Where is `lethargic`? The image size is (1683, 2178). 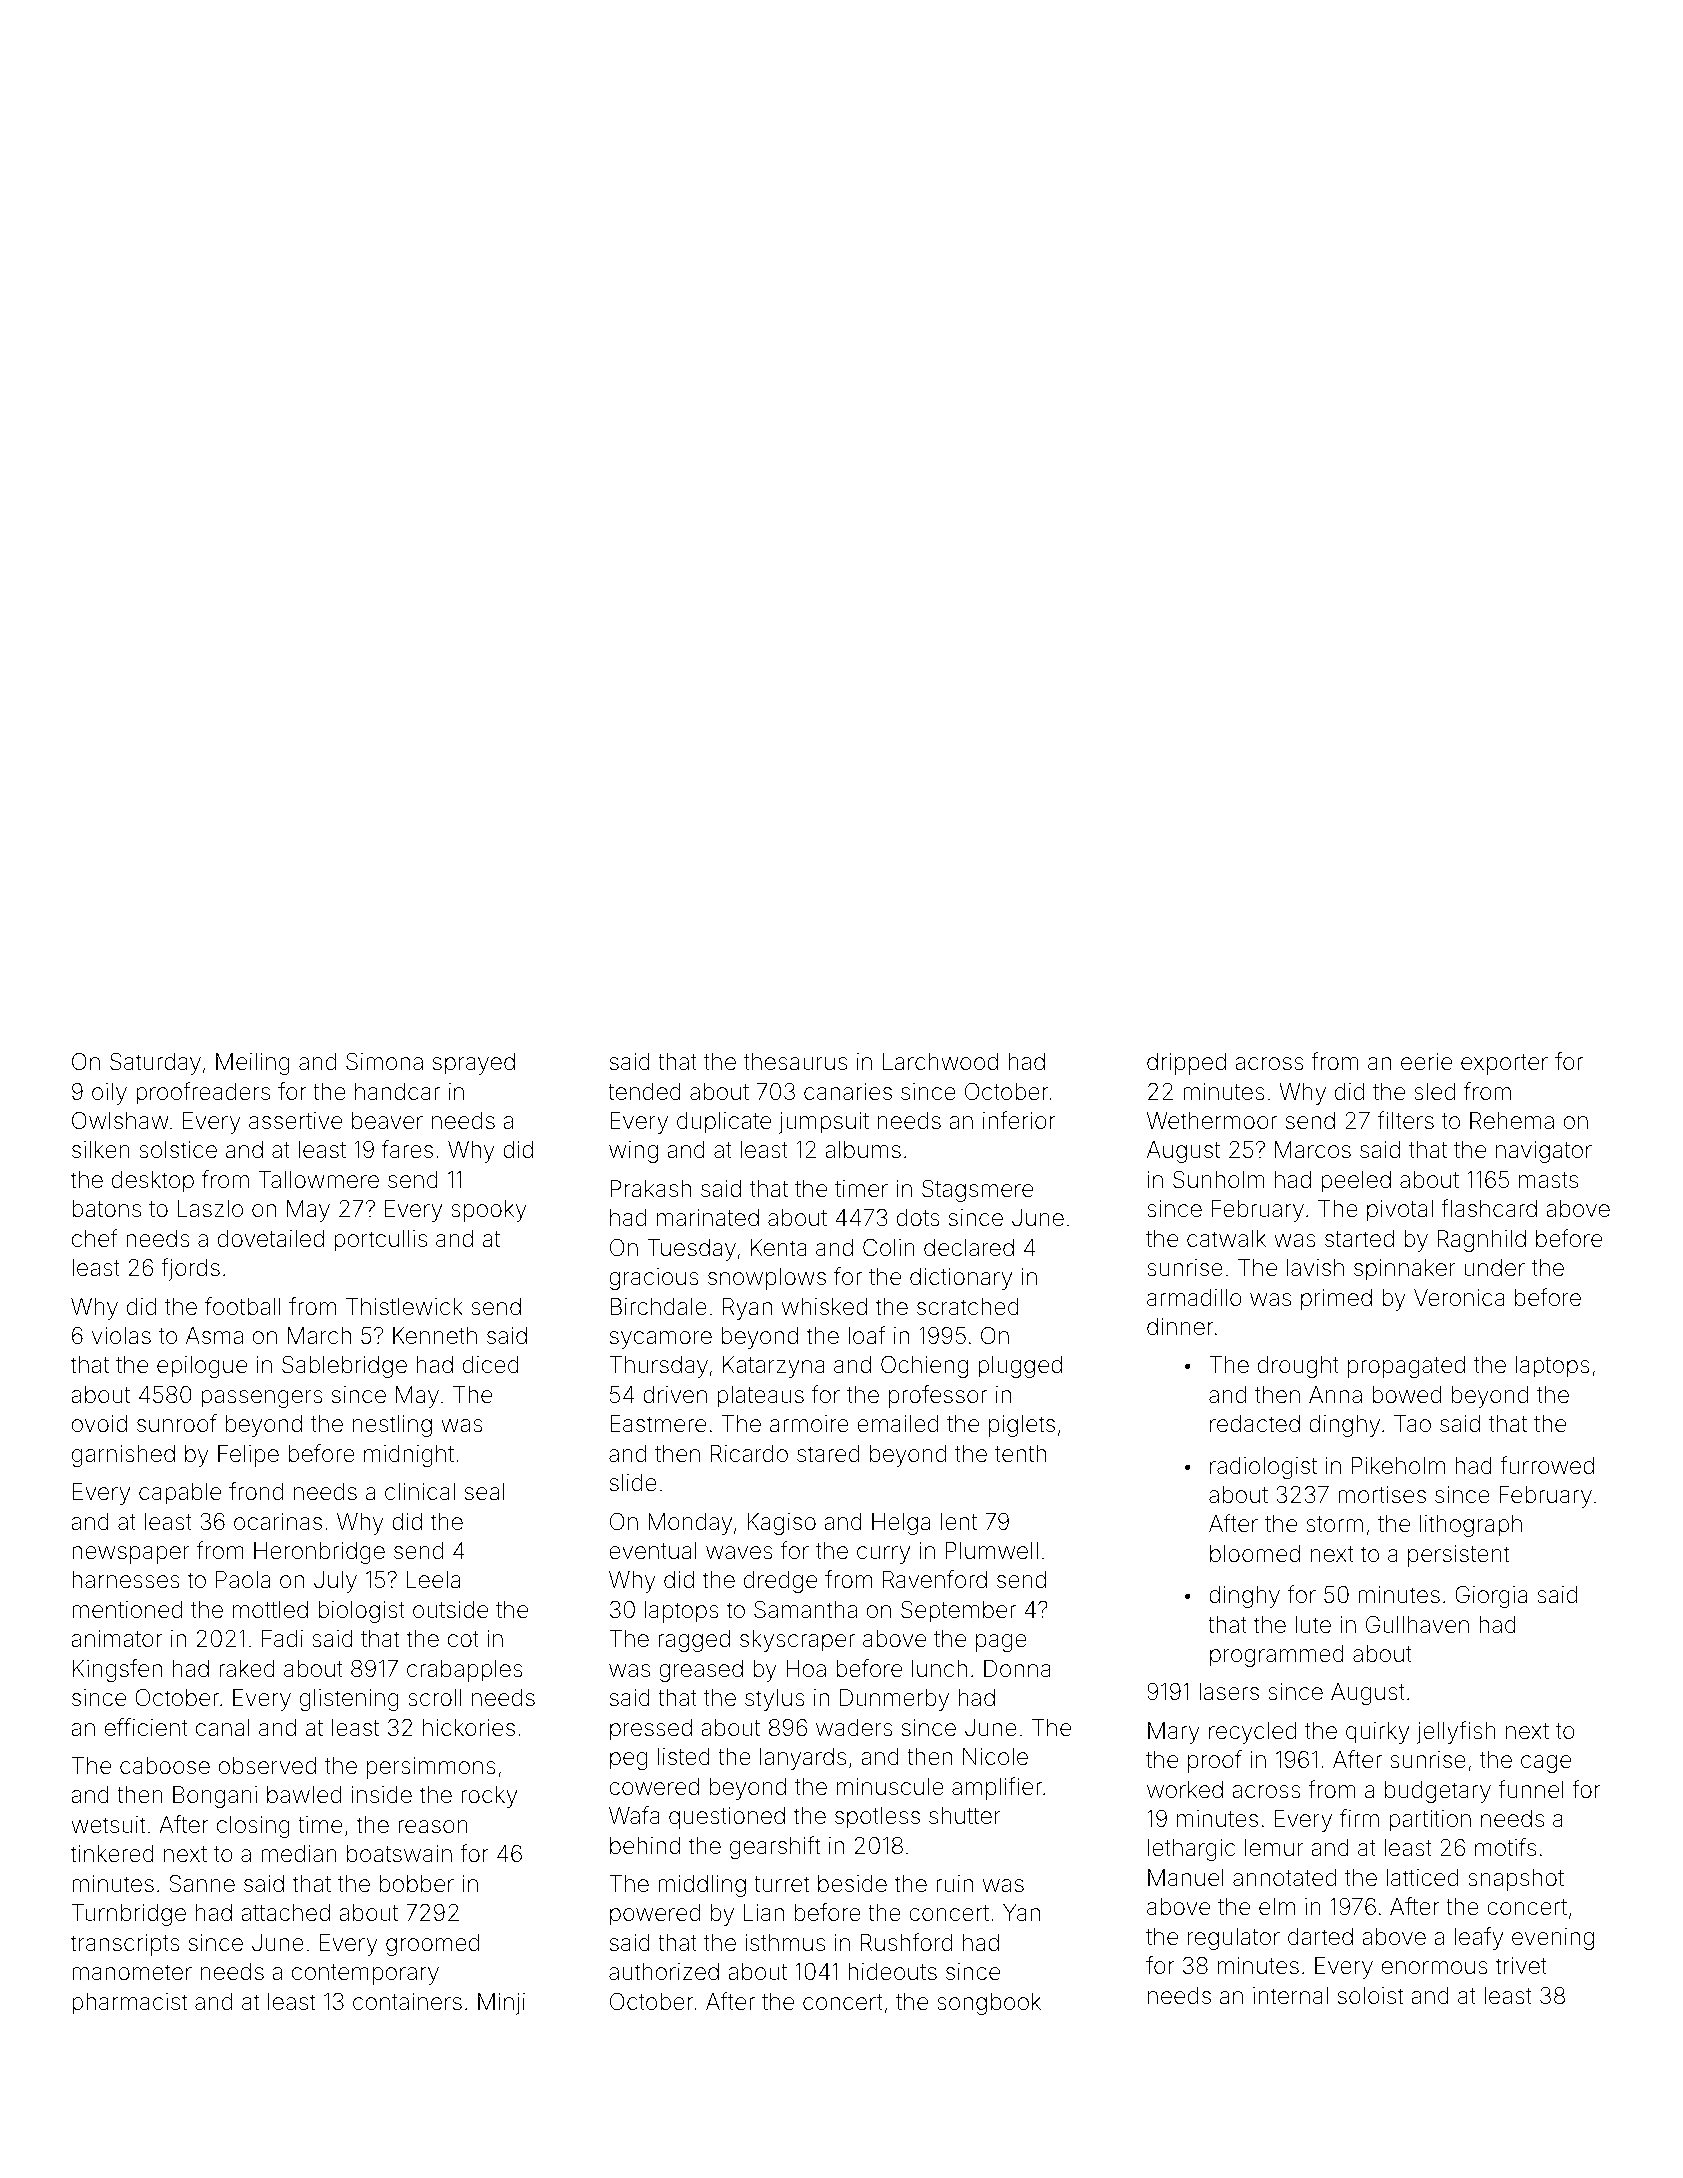 lethargic is located at coordinates (1191, 1850).
